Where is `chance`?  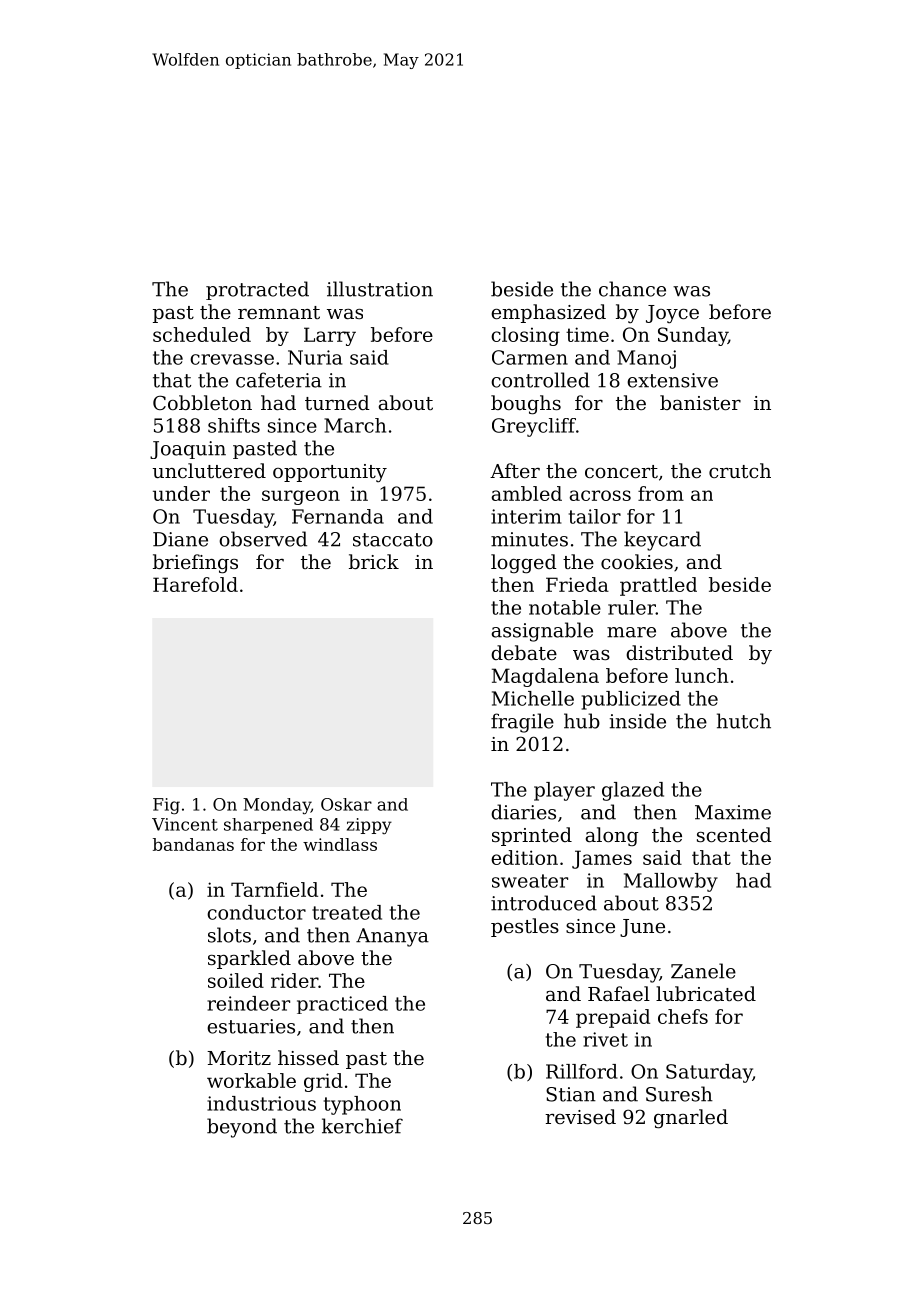
chance is located at coordinates (632, 289).
